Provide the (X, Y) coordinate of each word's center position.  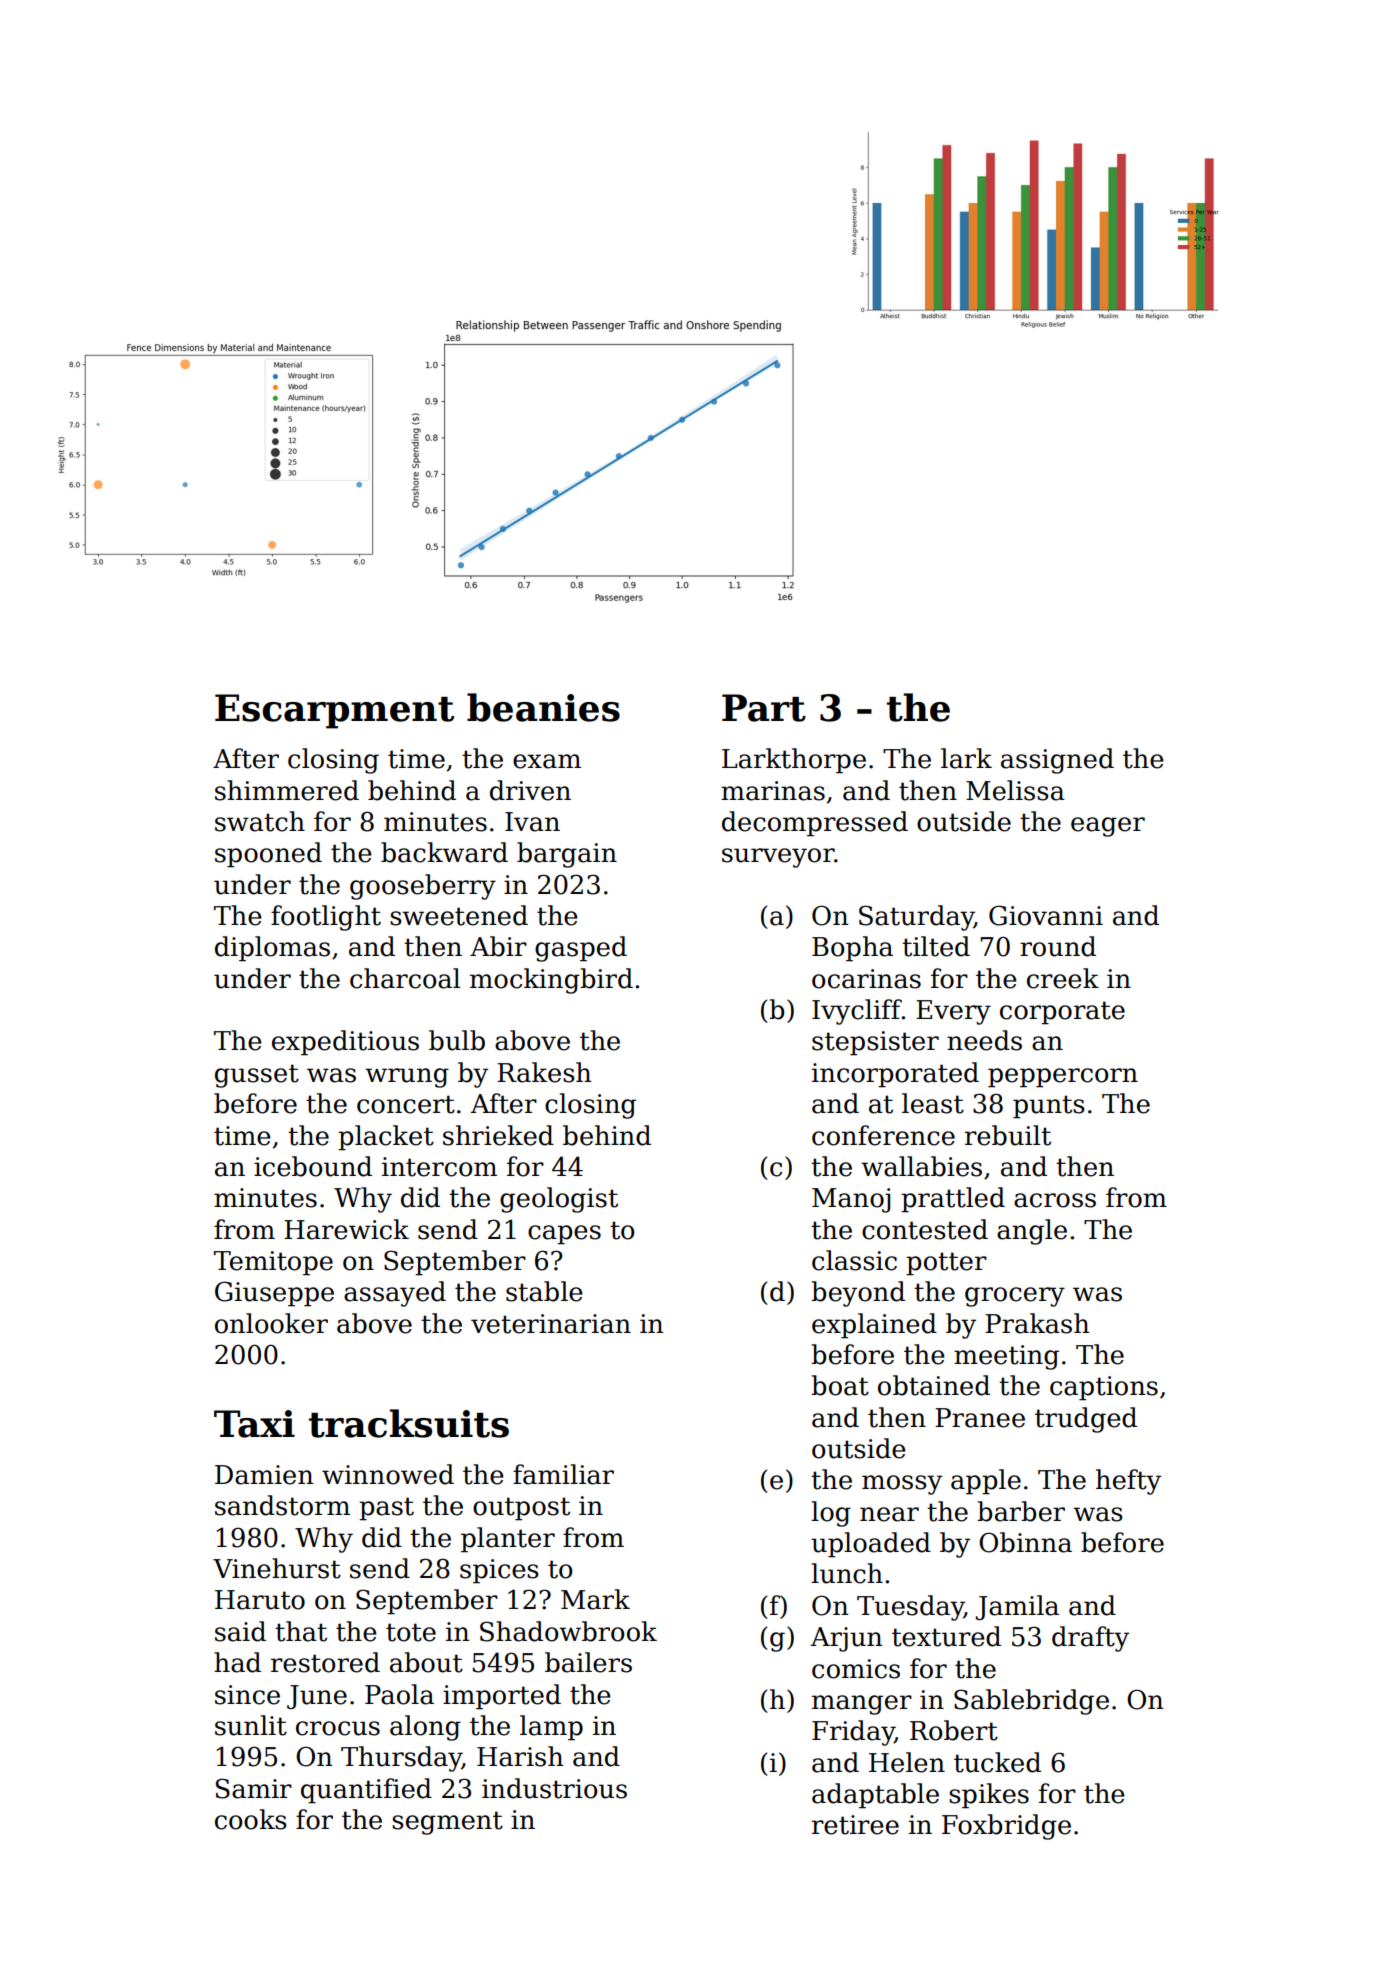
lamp (551, 1728)
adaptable (875, 1796)
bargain (567, 855)
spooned (268, 855)
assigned (1057, 761)
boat (840, 1385)
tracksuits (409, 1423)
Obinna (1025, 1542)
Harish (520, 1756)
